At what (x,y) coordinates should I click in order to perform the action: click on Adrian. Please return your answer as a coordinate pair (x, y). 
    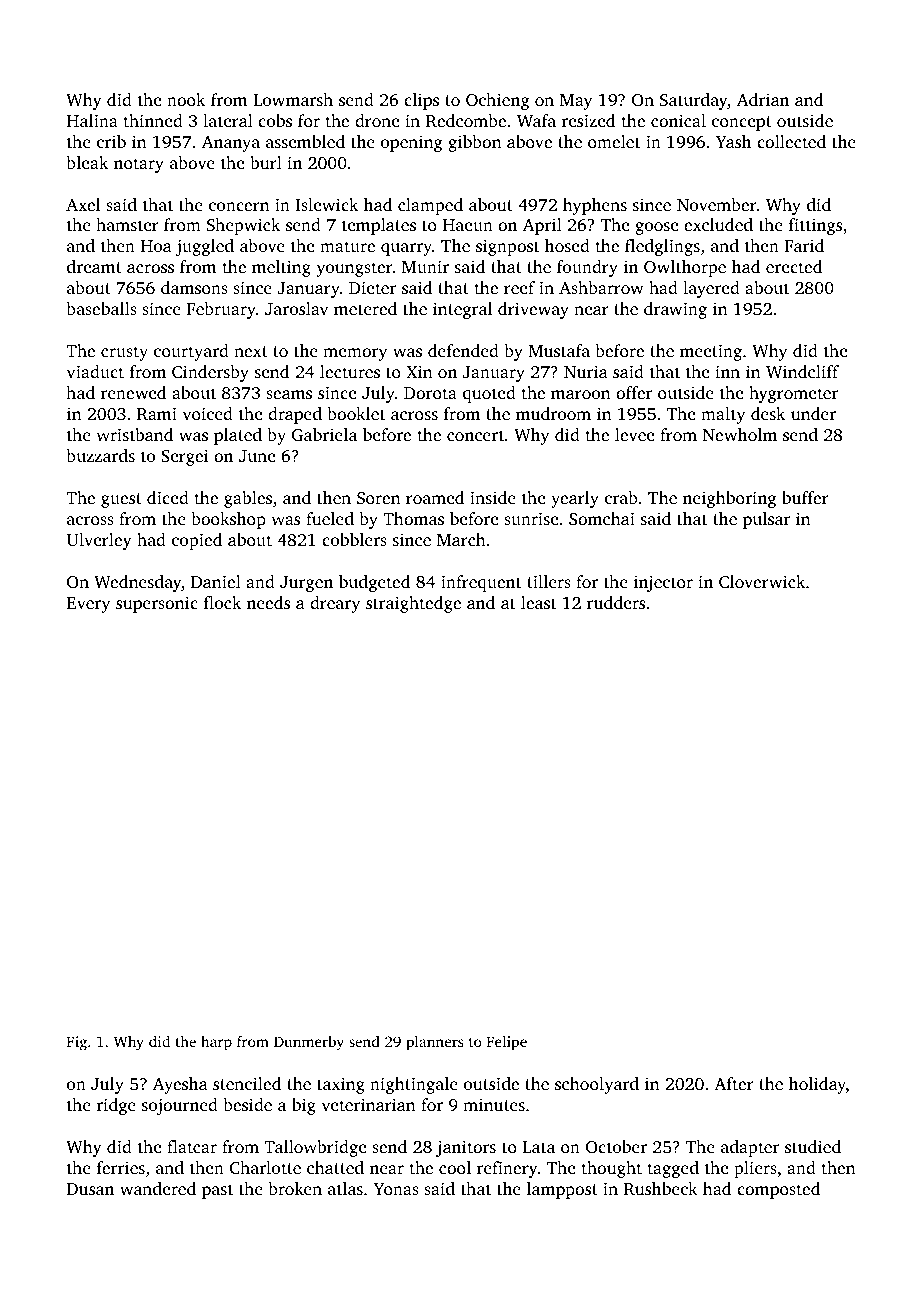
    Looking at the image, I should click on (763, 99).
